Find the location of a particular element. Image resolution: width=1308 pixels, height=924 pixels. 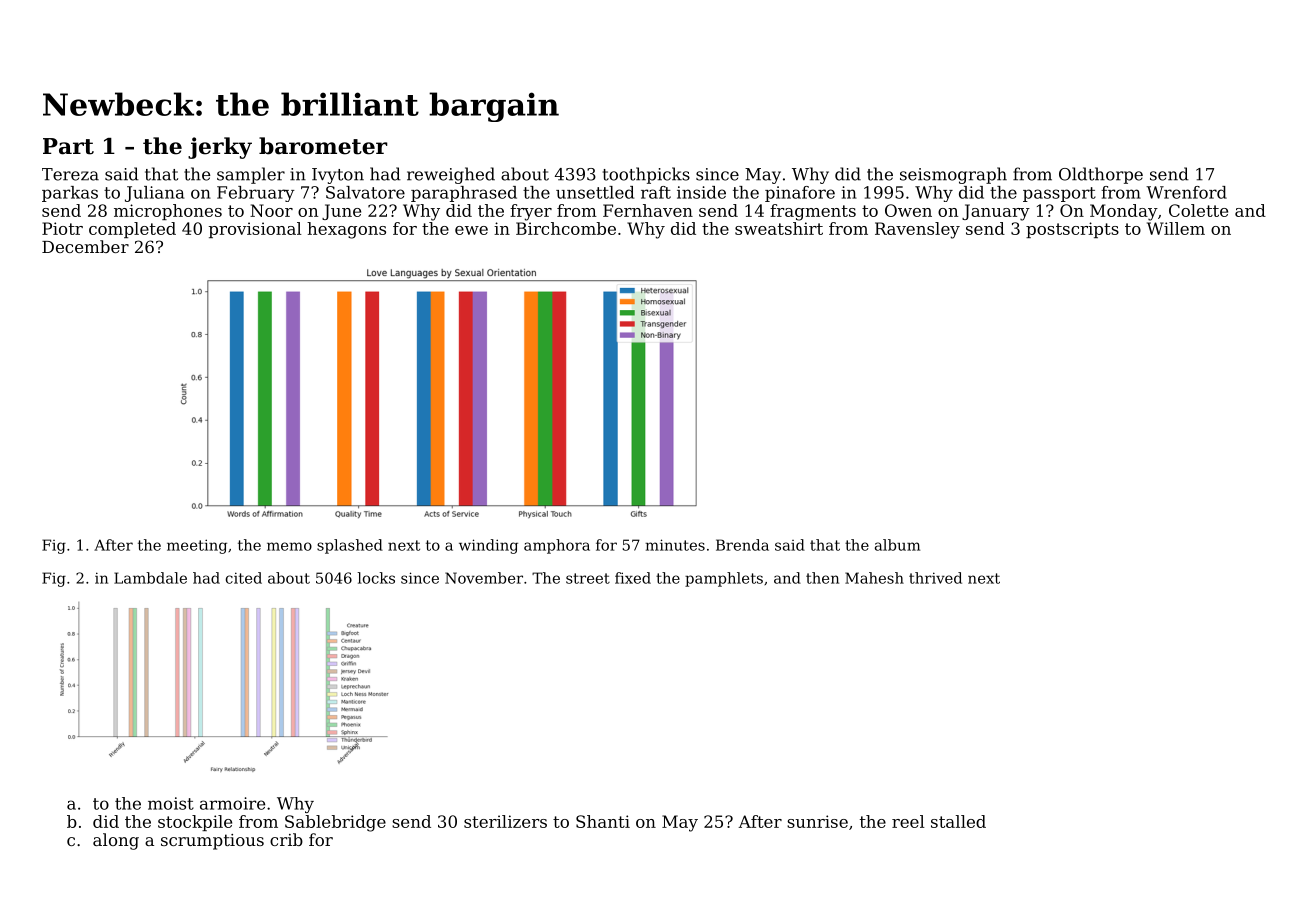

Noor is located at coordinates (271, 210).
